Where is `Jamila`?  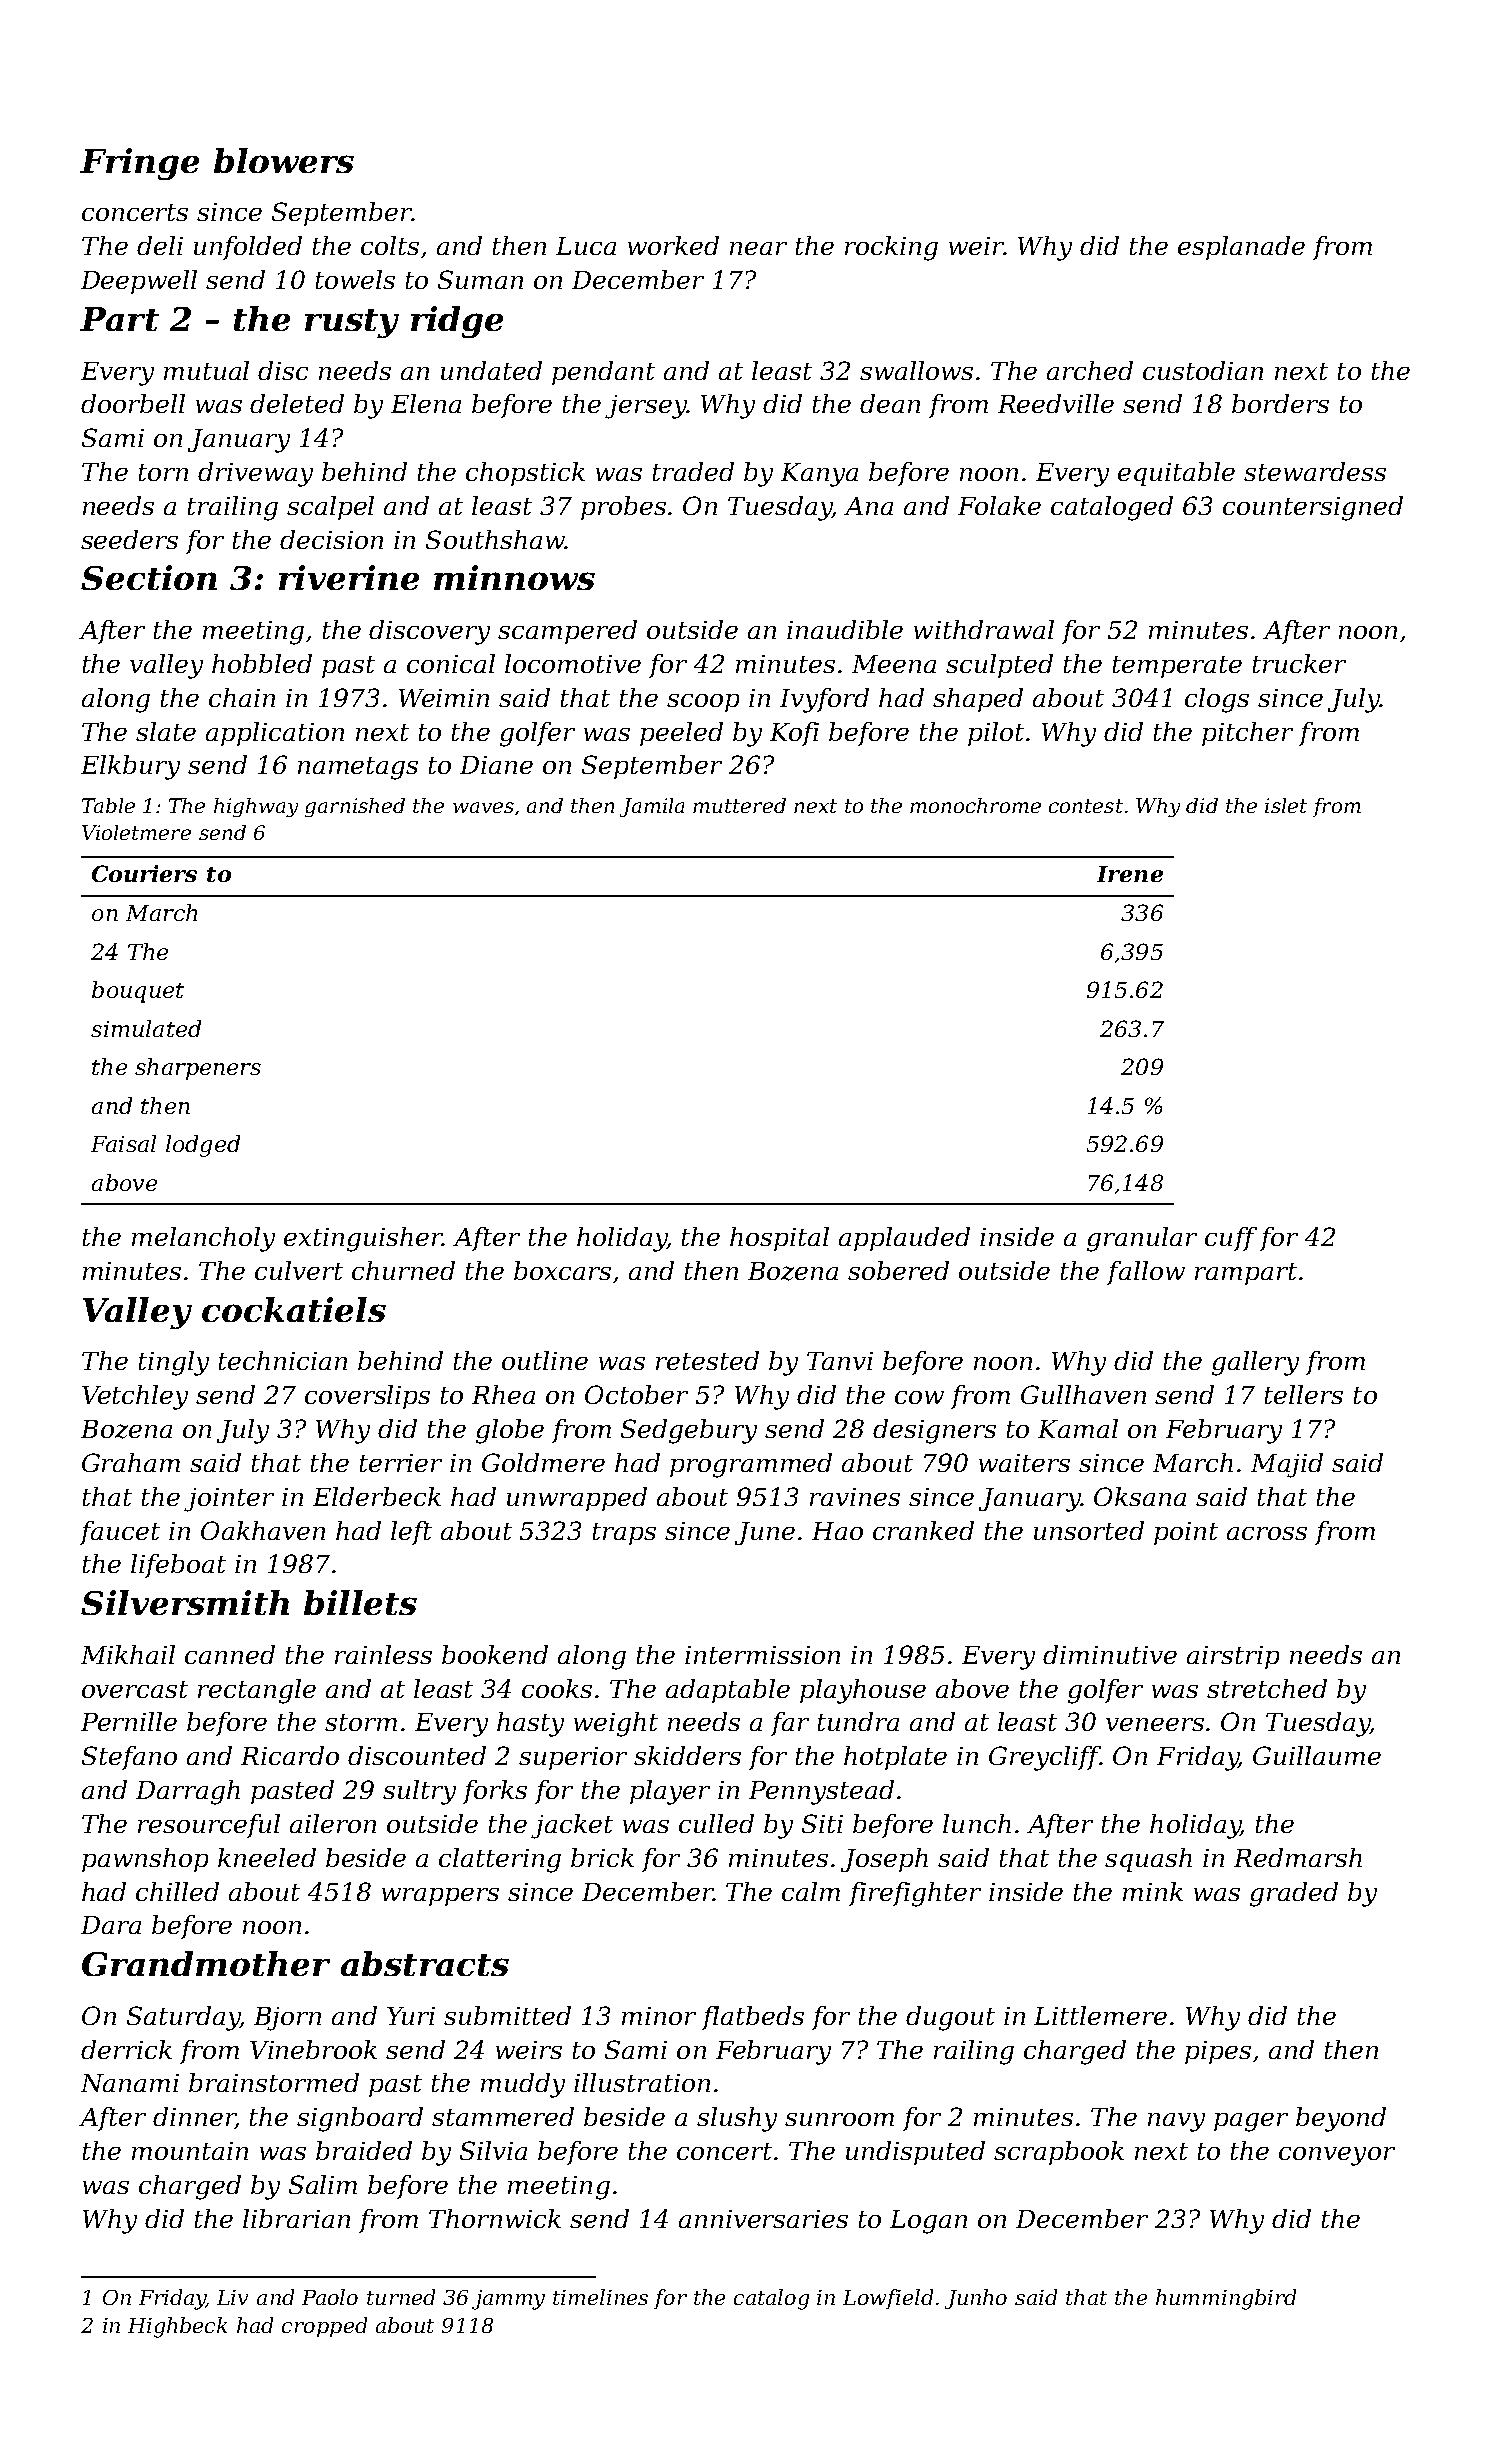 Jamila is located at coordinates (652, 807).
